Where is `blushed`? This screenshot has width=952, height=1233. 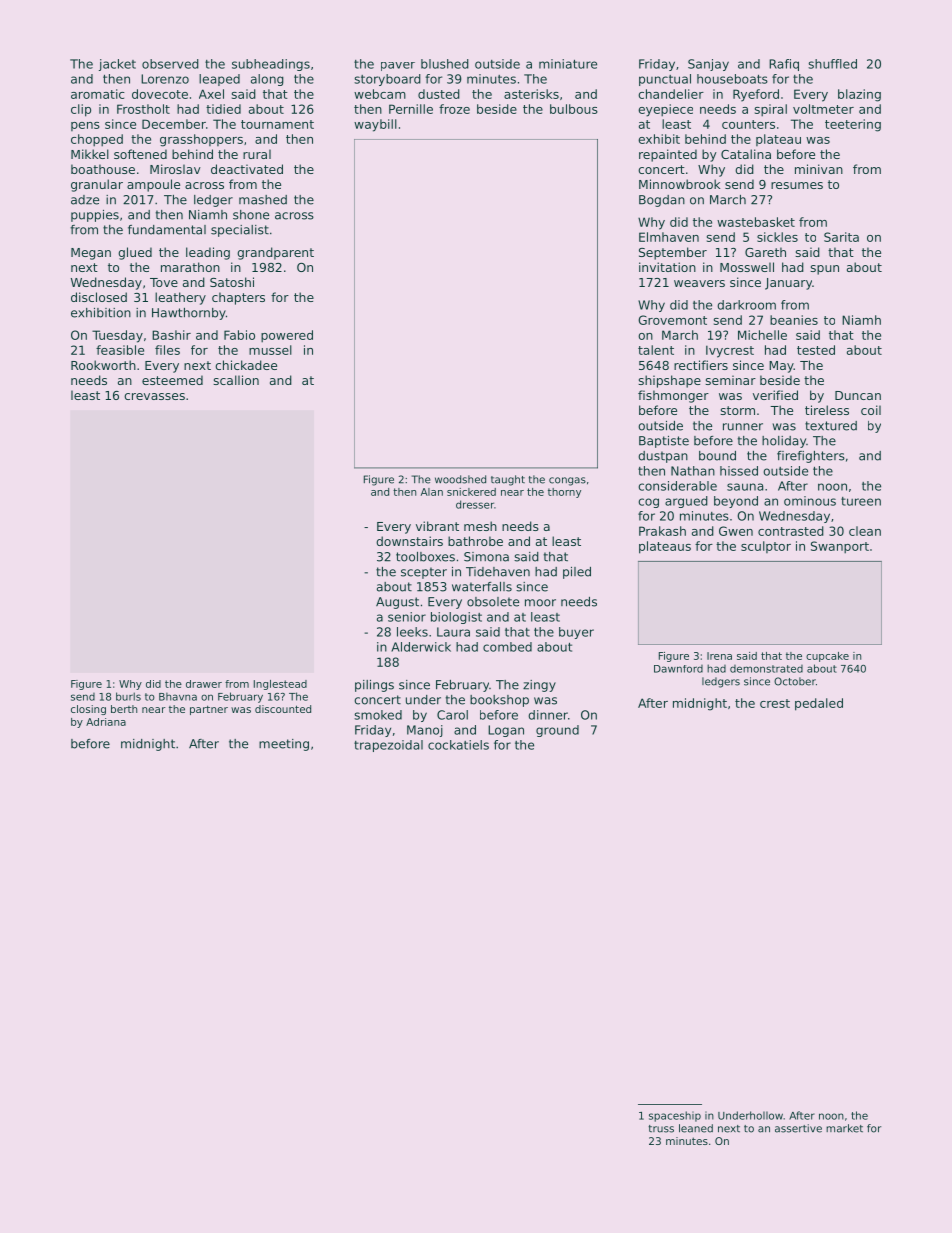 blushed is located at coordinates (445, 64).
